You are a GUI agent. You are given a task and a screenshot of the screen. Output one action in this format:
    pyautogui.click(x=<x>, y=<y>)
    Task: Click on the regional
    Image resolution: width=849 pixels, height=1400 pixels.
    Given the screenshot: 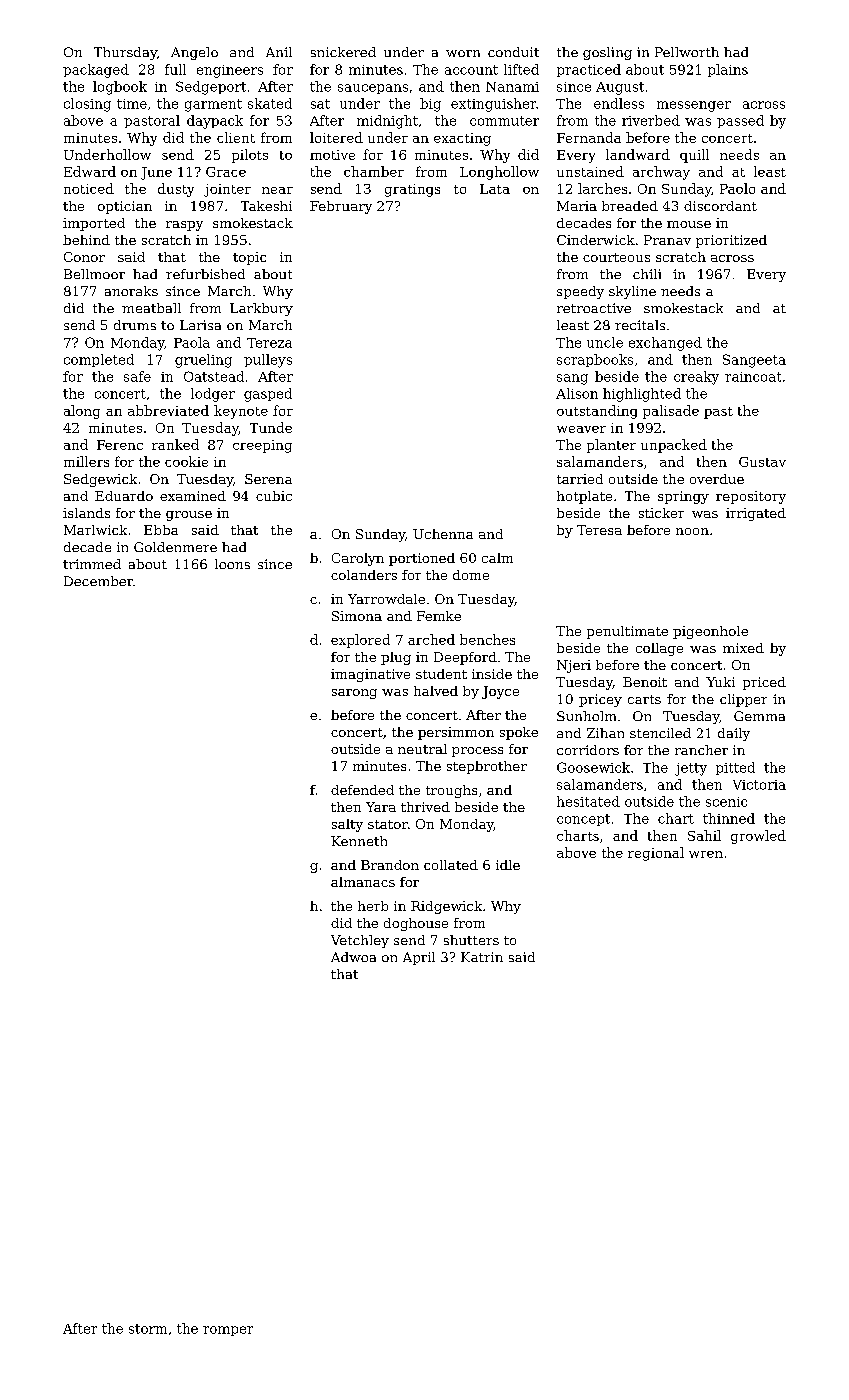 What is the action you would take?
    pyautogui.click(x=656, y=854)
